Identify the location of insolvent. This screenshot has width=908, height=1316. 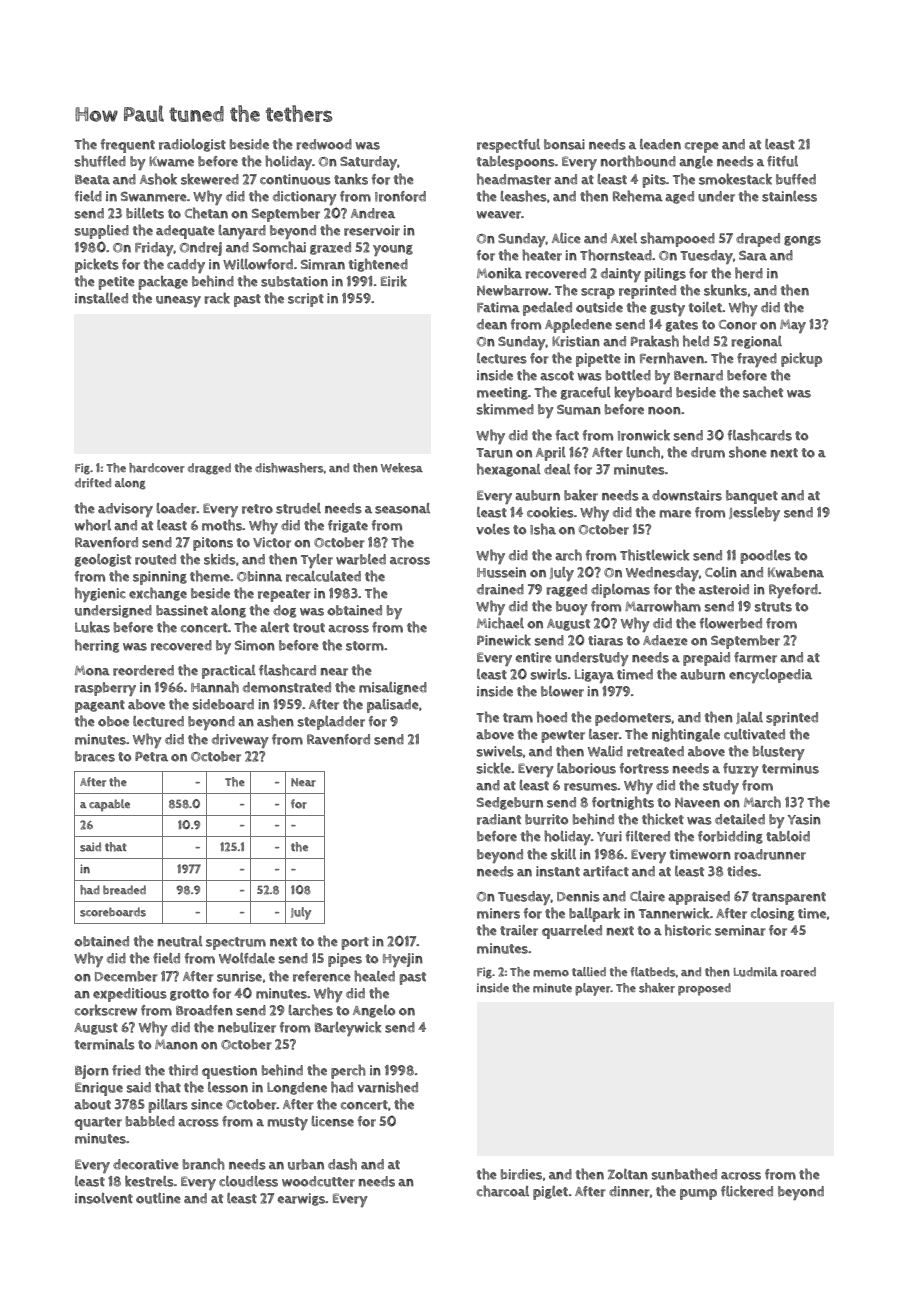
(104, 1198).
